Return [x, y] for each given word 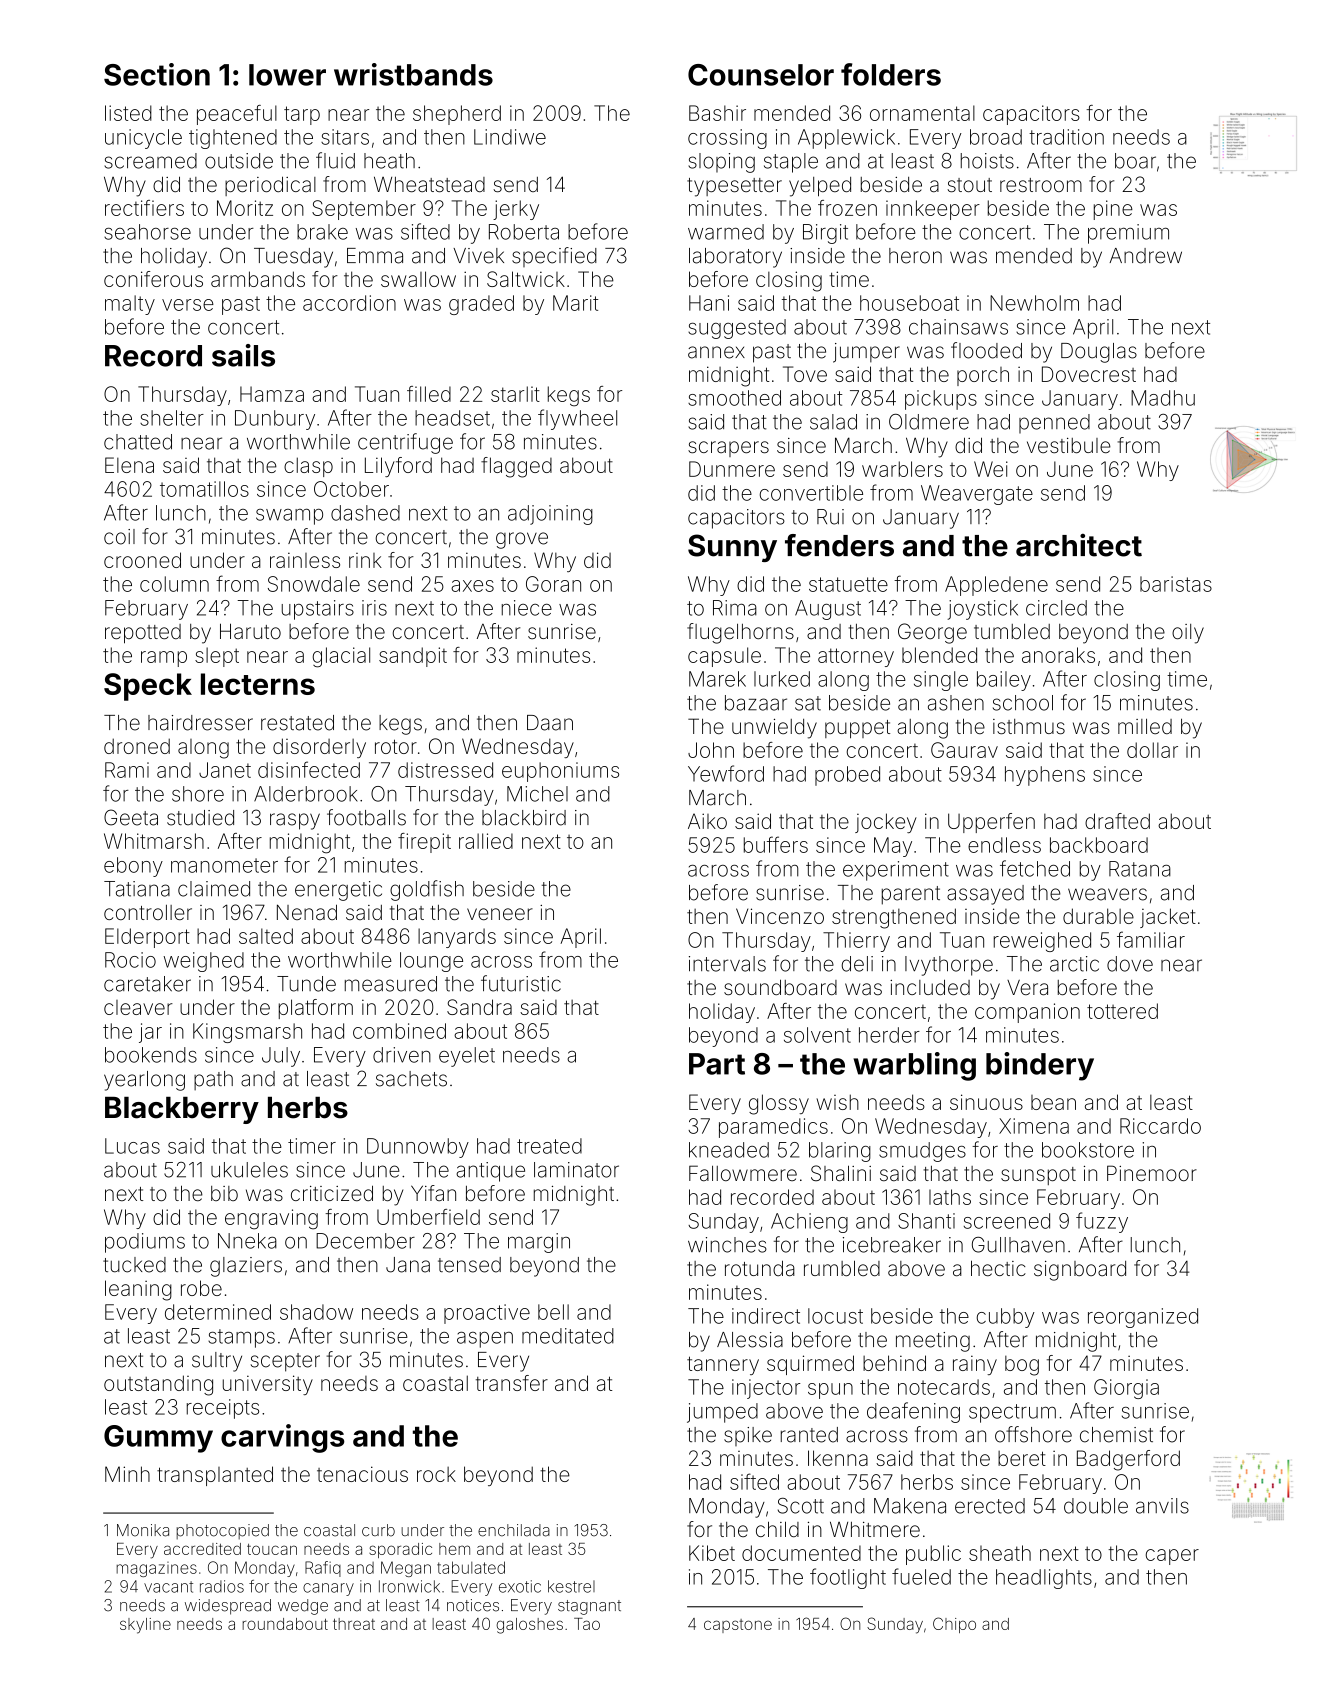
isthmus [1029, 726]
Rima [735, 608]
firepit [424, 843]
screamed [150, 161]
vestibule [1069, 445]
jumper [866, 353]
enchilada [514, 1530]
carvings [283, 1438]
